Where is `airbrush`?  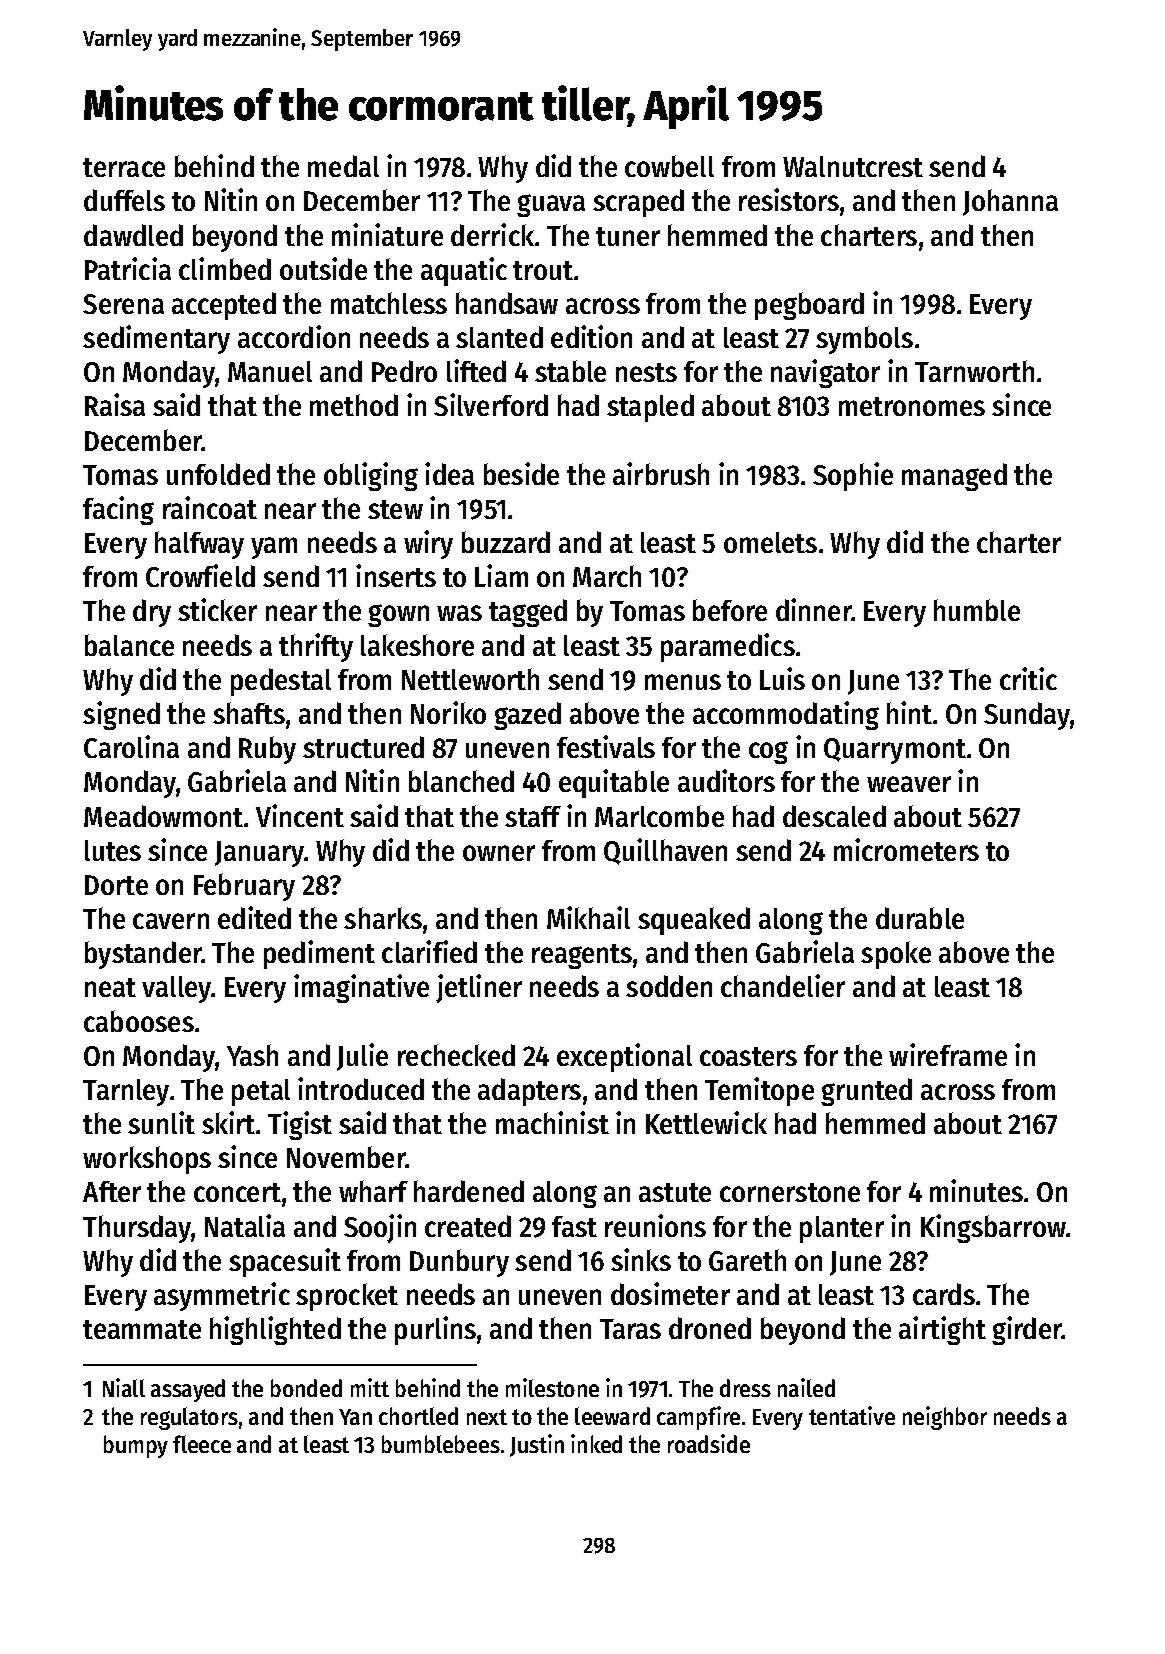 airbrush is located at coordinates (661, 473).
